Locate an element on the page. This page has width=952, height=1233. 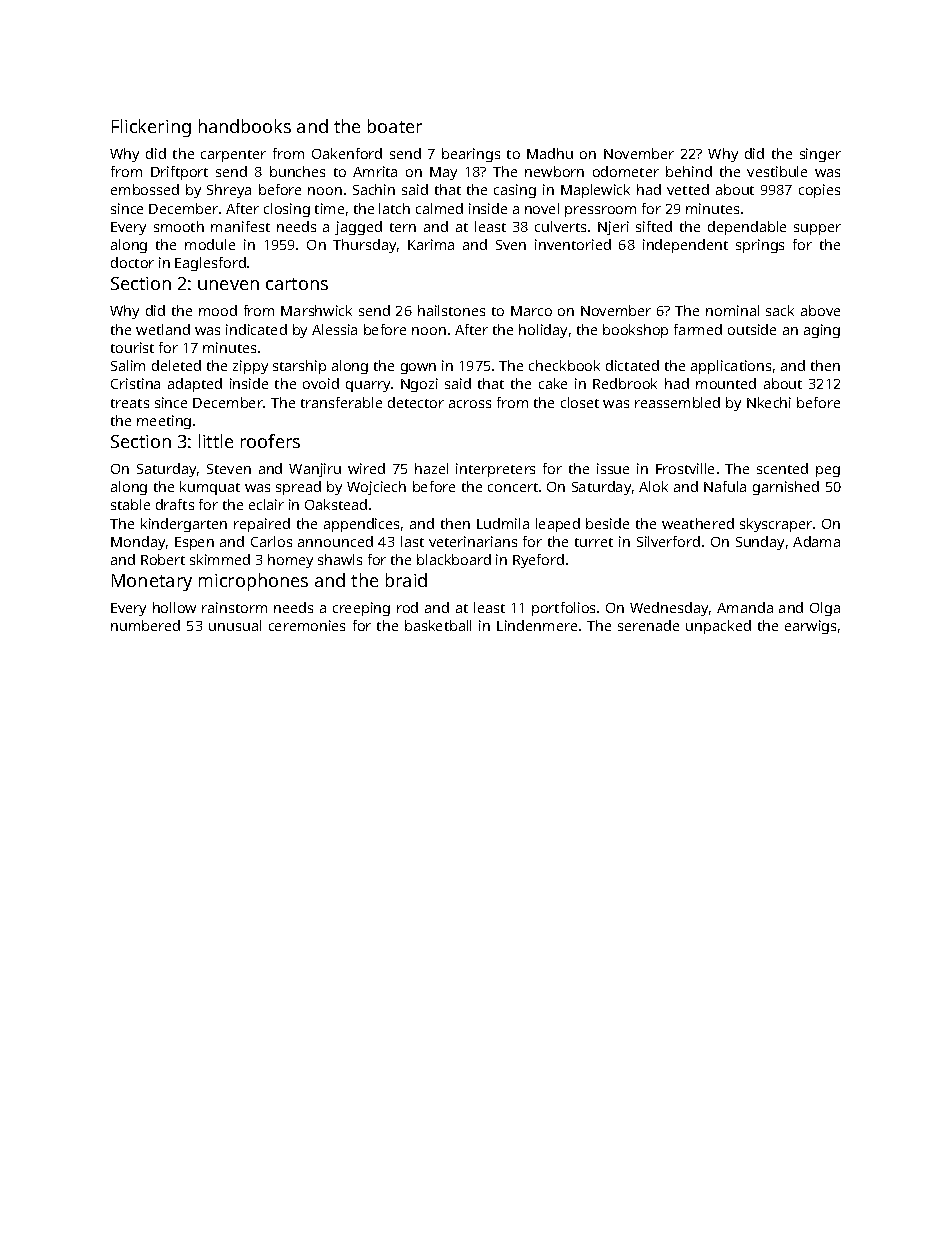
holiday is located at coordinates (543, 331).
